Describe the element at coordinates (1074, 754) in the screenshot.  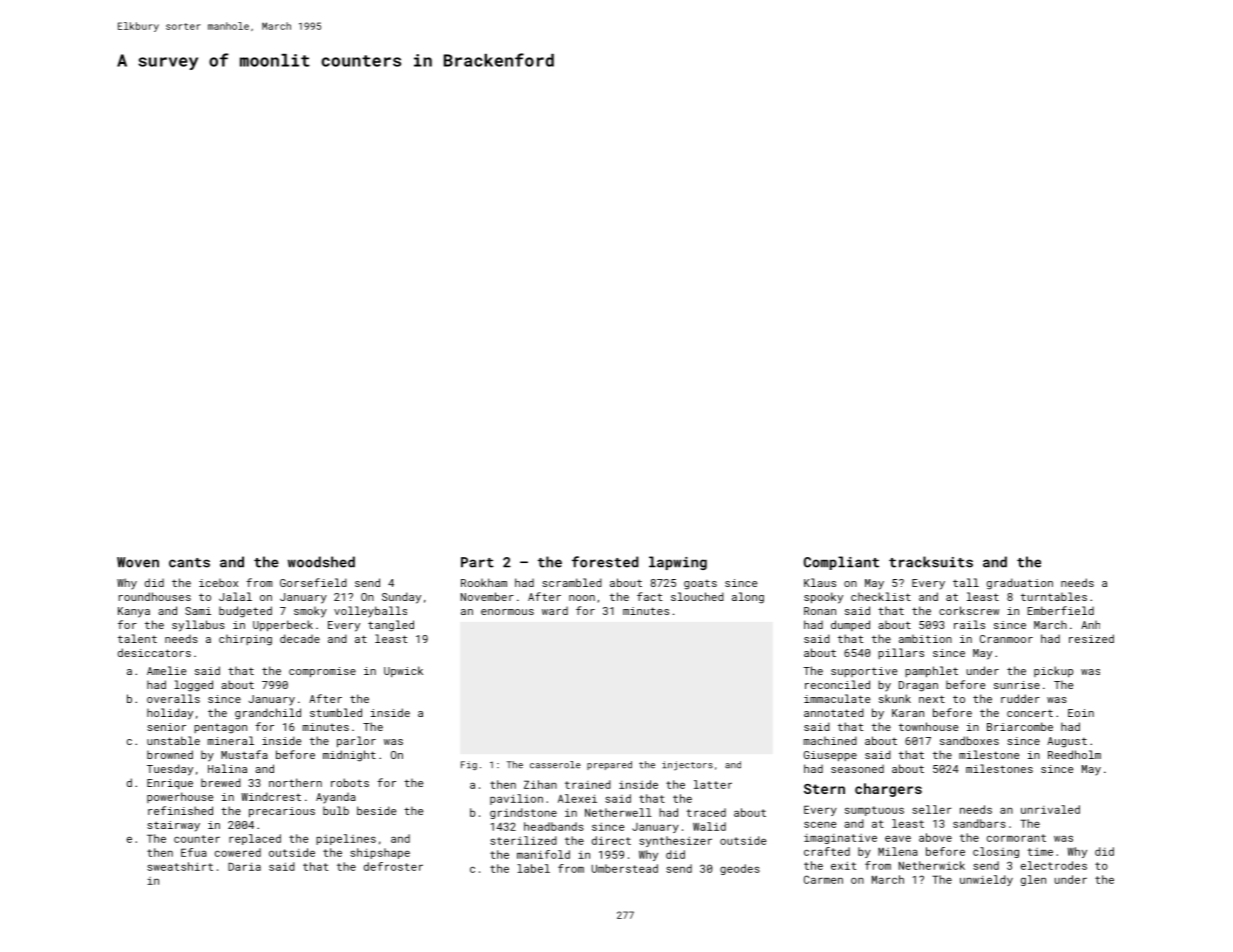
I see `Reedholm` at that location.
